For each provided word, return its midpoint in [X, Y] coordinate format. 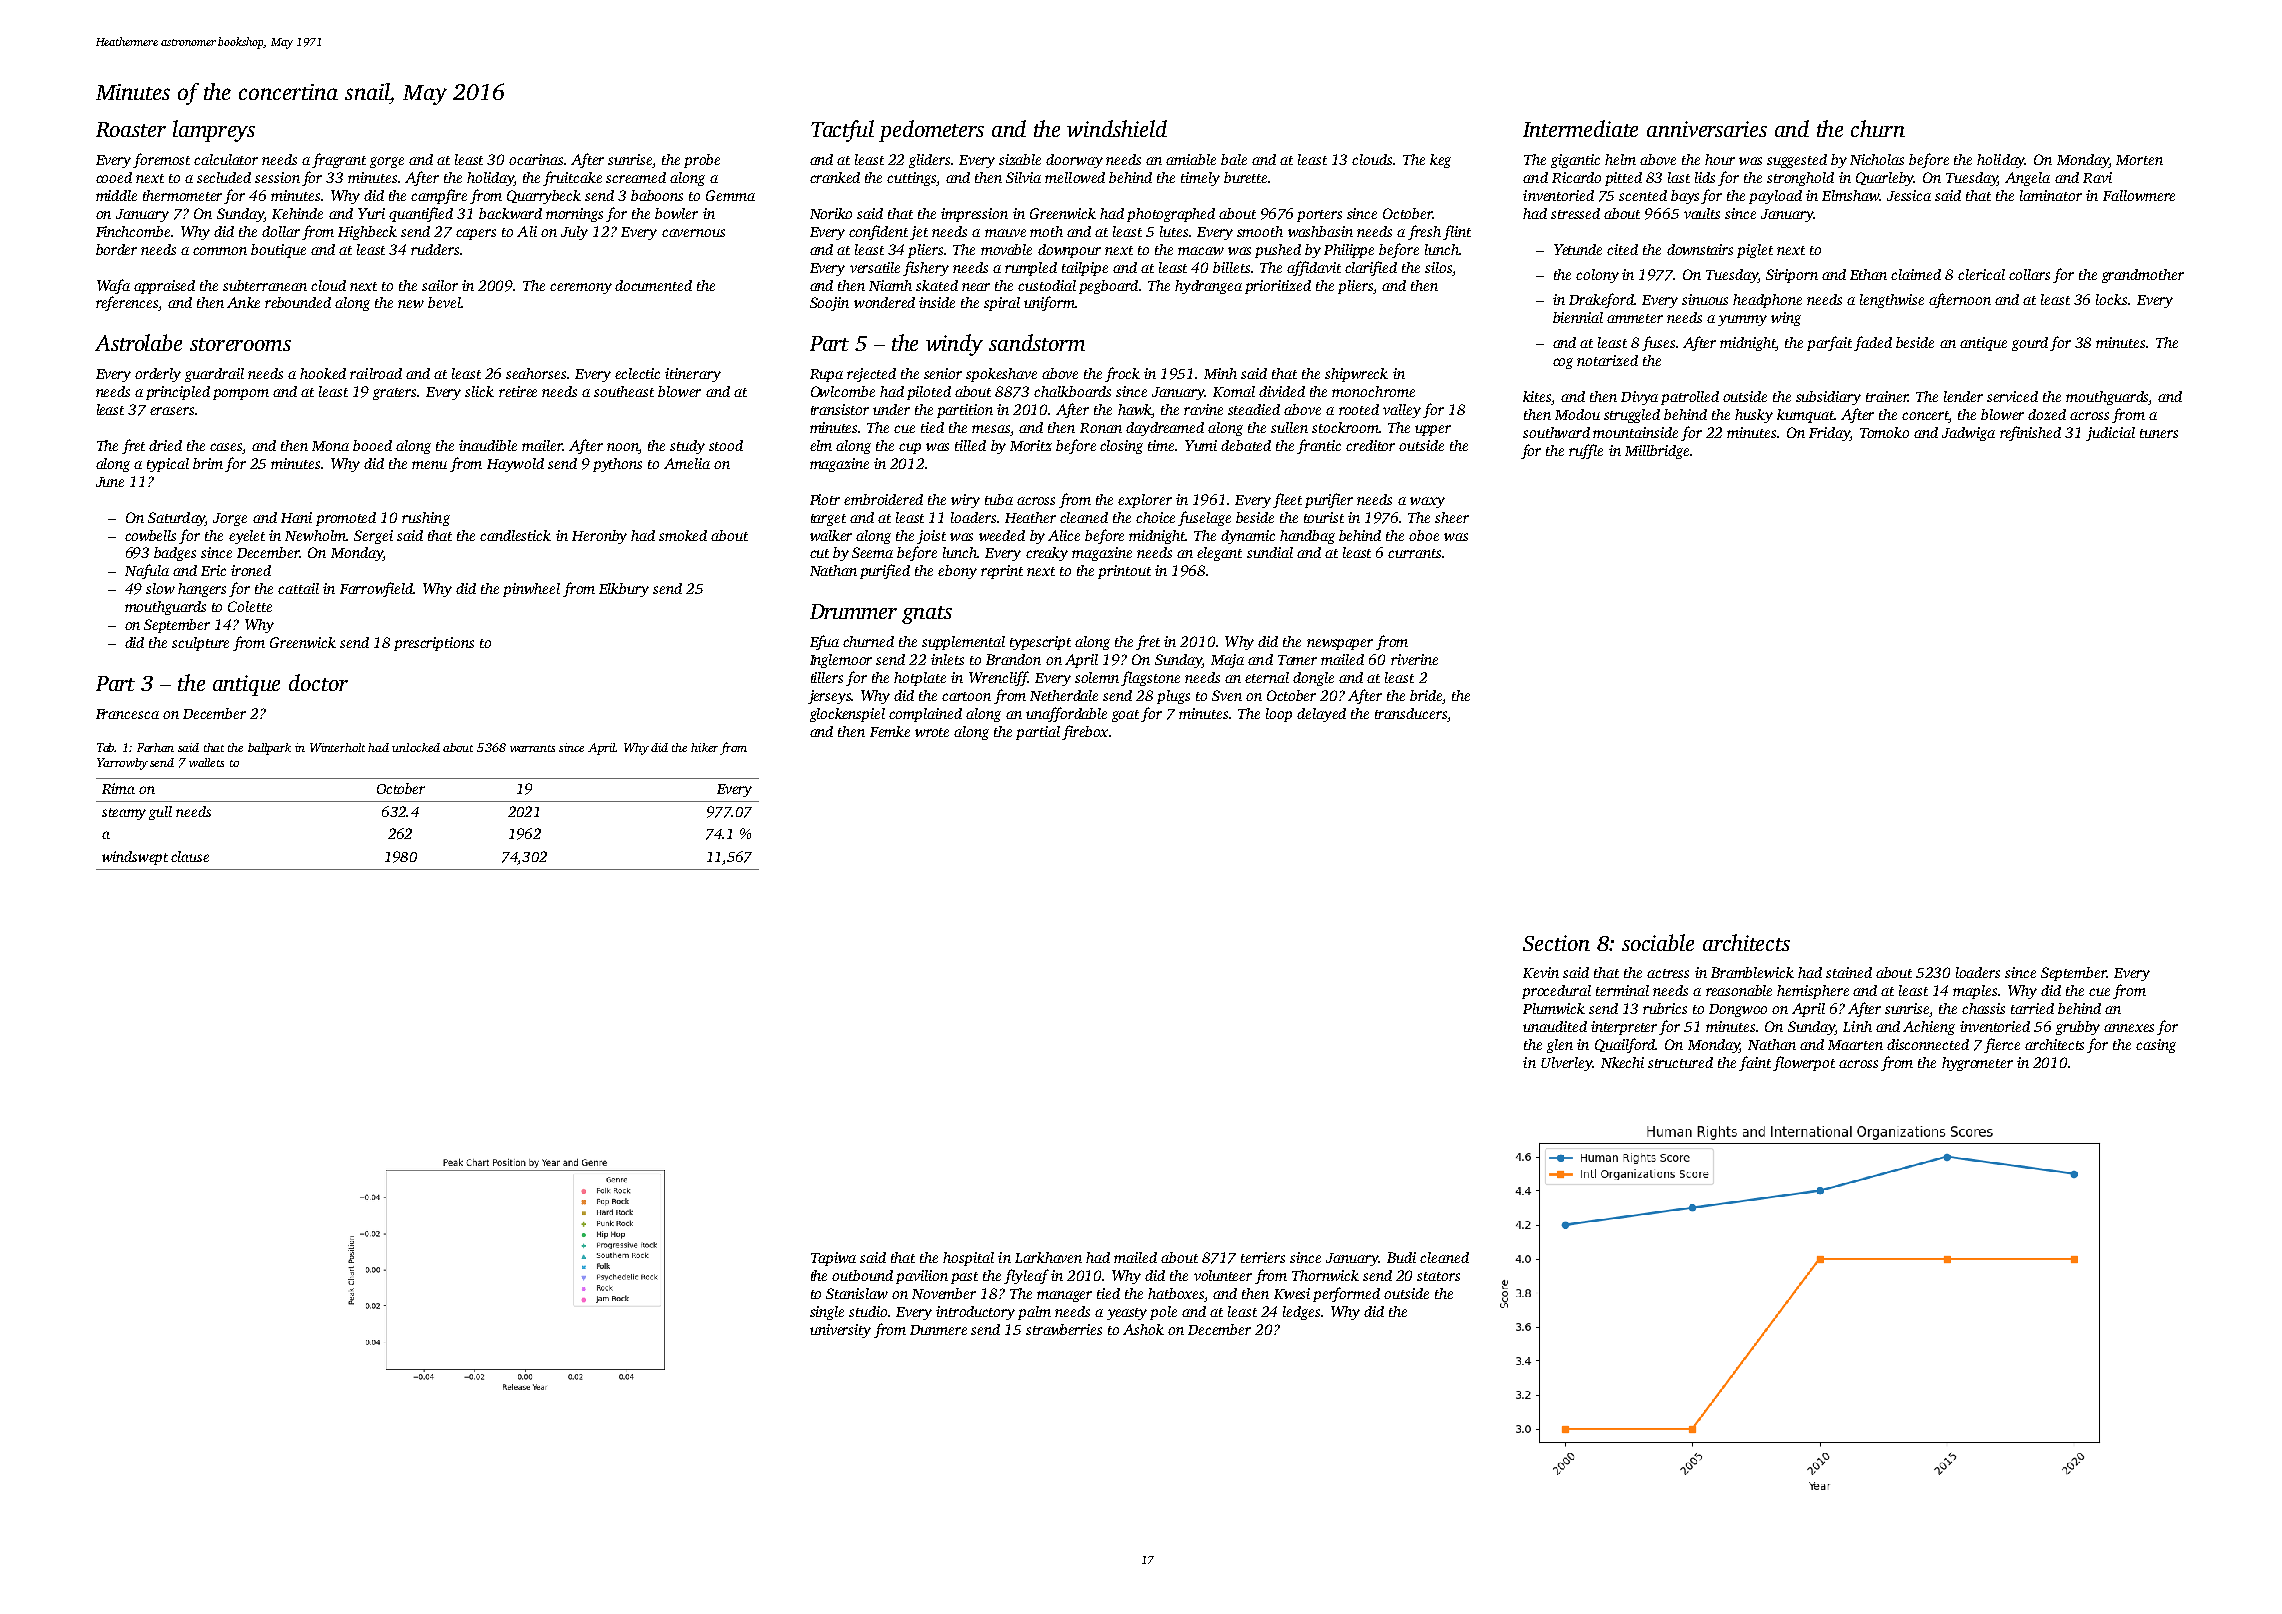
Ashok [1143, 1329]
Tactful [842, 131]
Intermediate [1580, 128]
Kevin [1541, 972]
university [840, 1331]
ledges [1301, 1313]
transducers [1411, 713]
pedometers [931, 131]
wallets [206, 762]
